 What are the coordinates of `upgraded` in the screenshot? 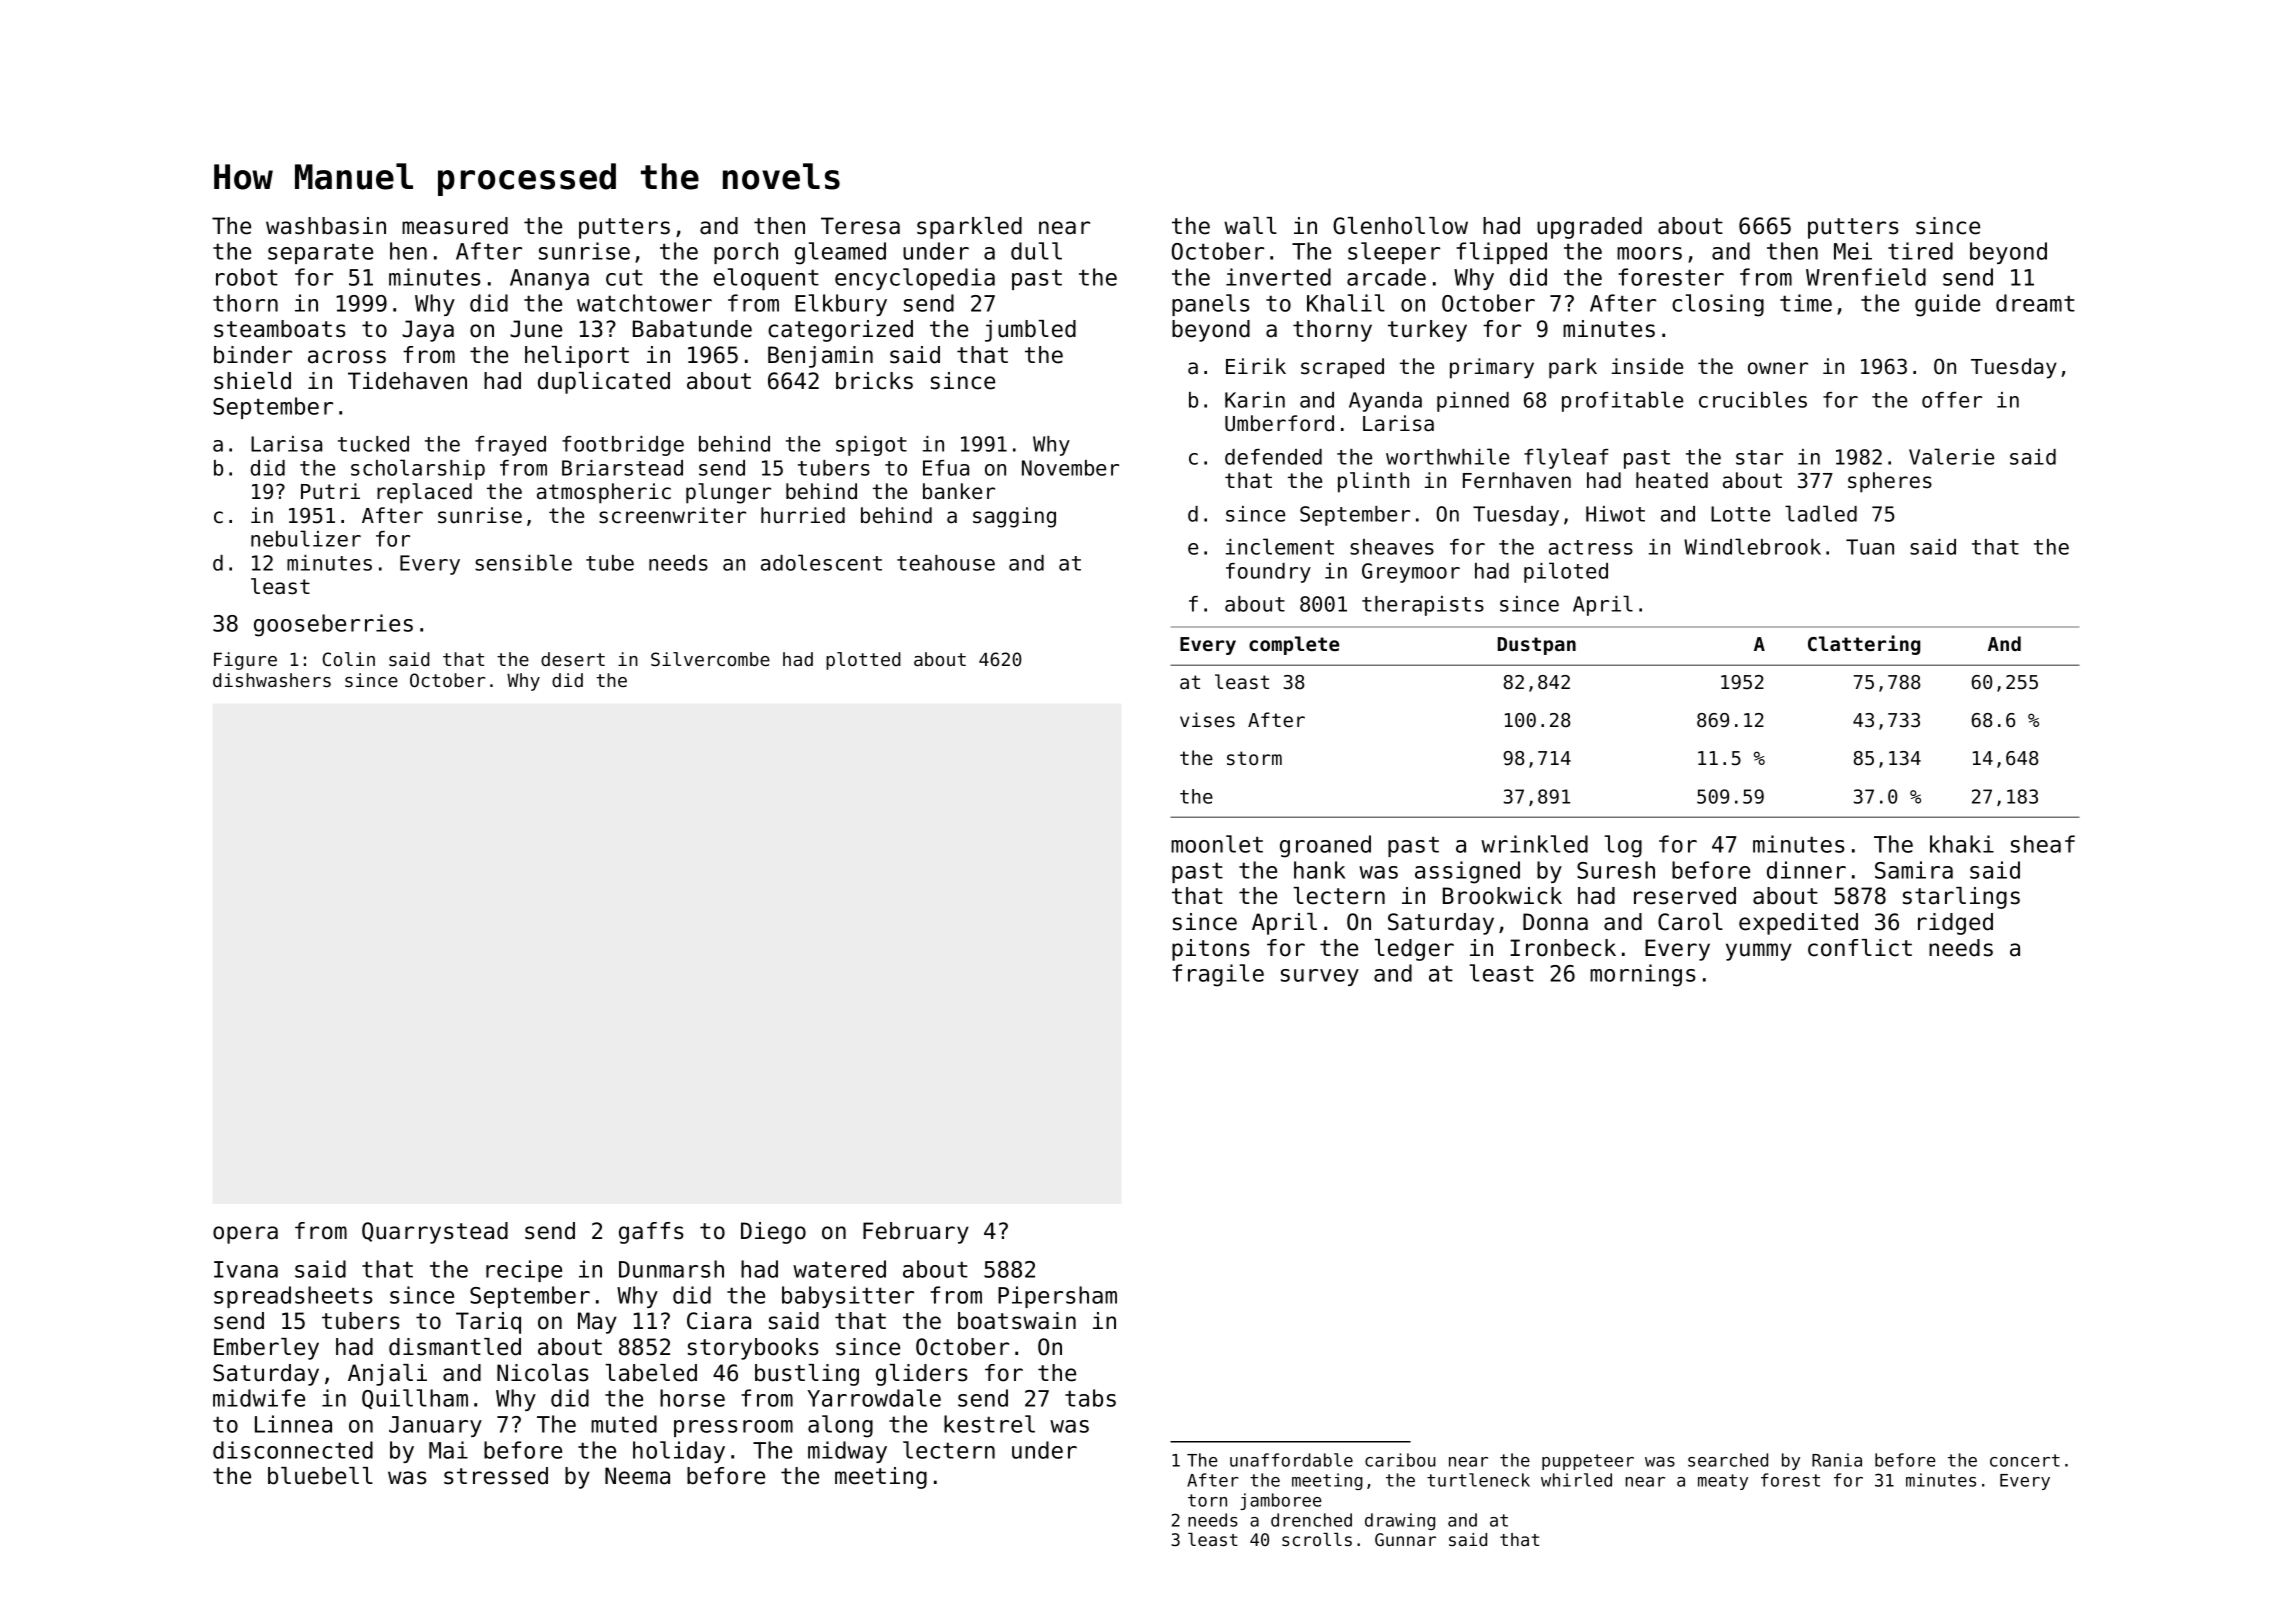 It's located at (1589, 228).
